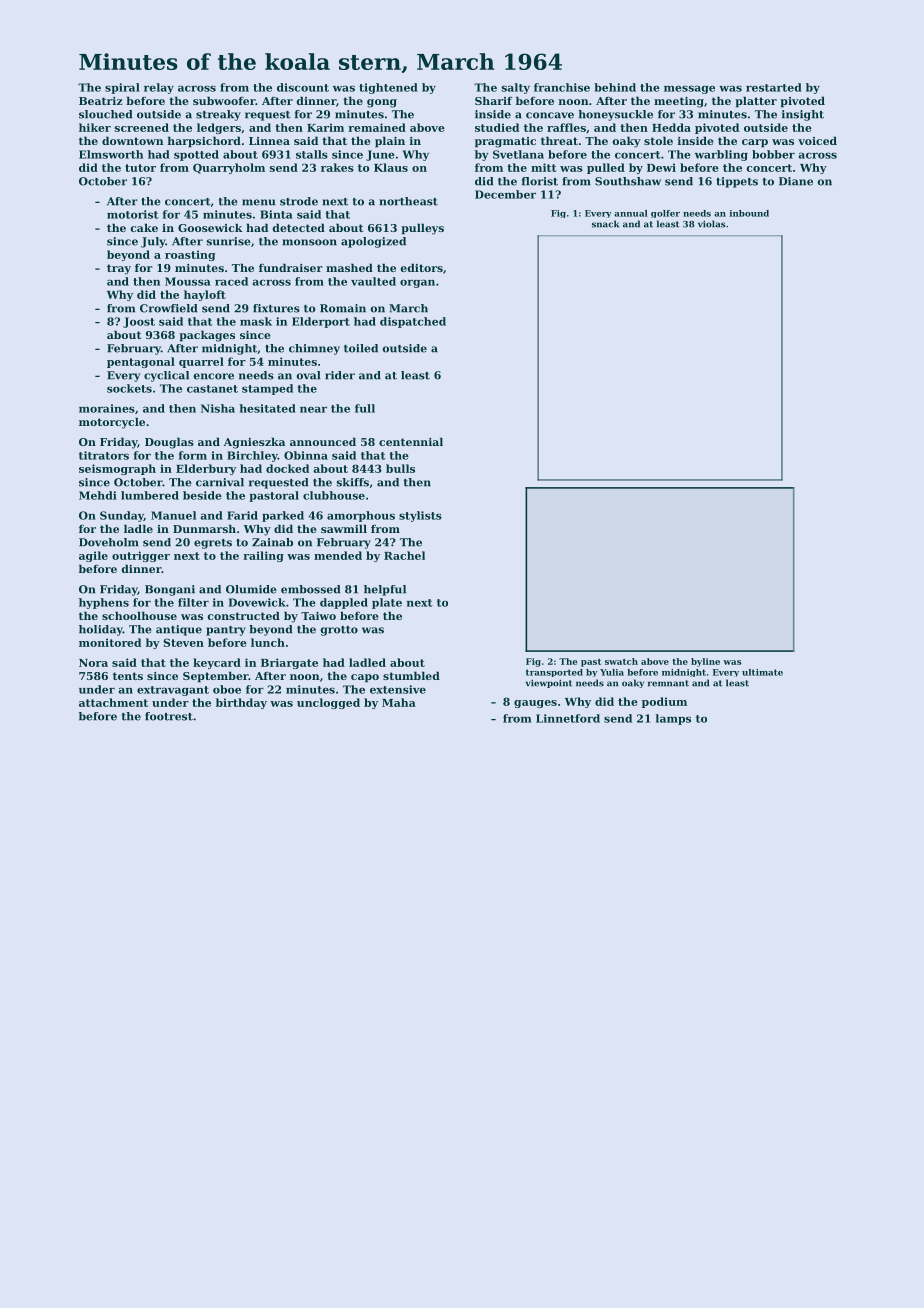  I want to click on titrators, so click(104, 455).
